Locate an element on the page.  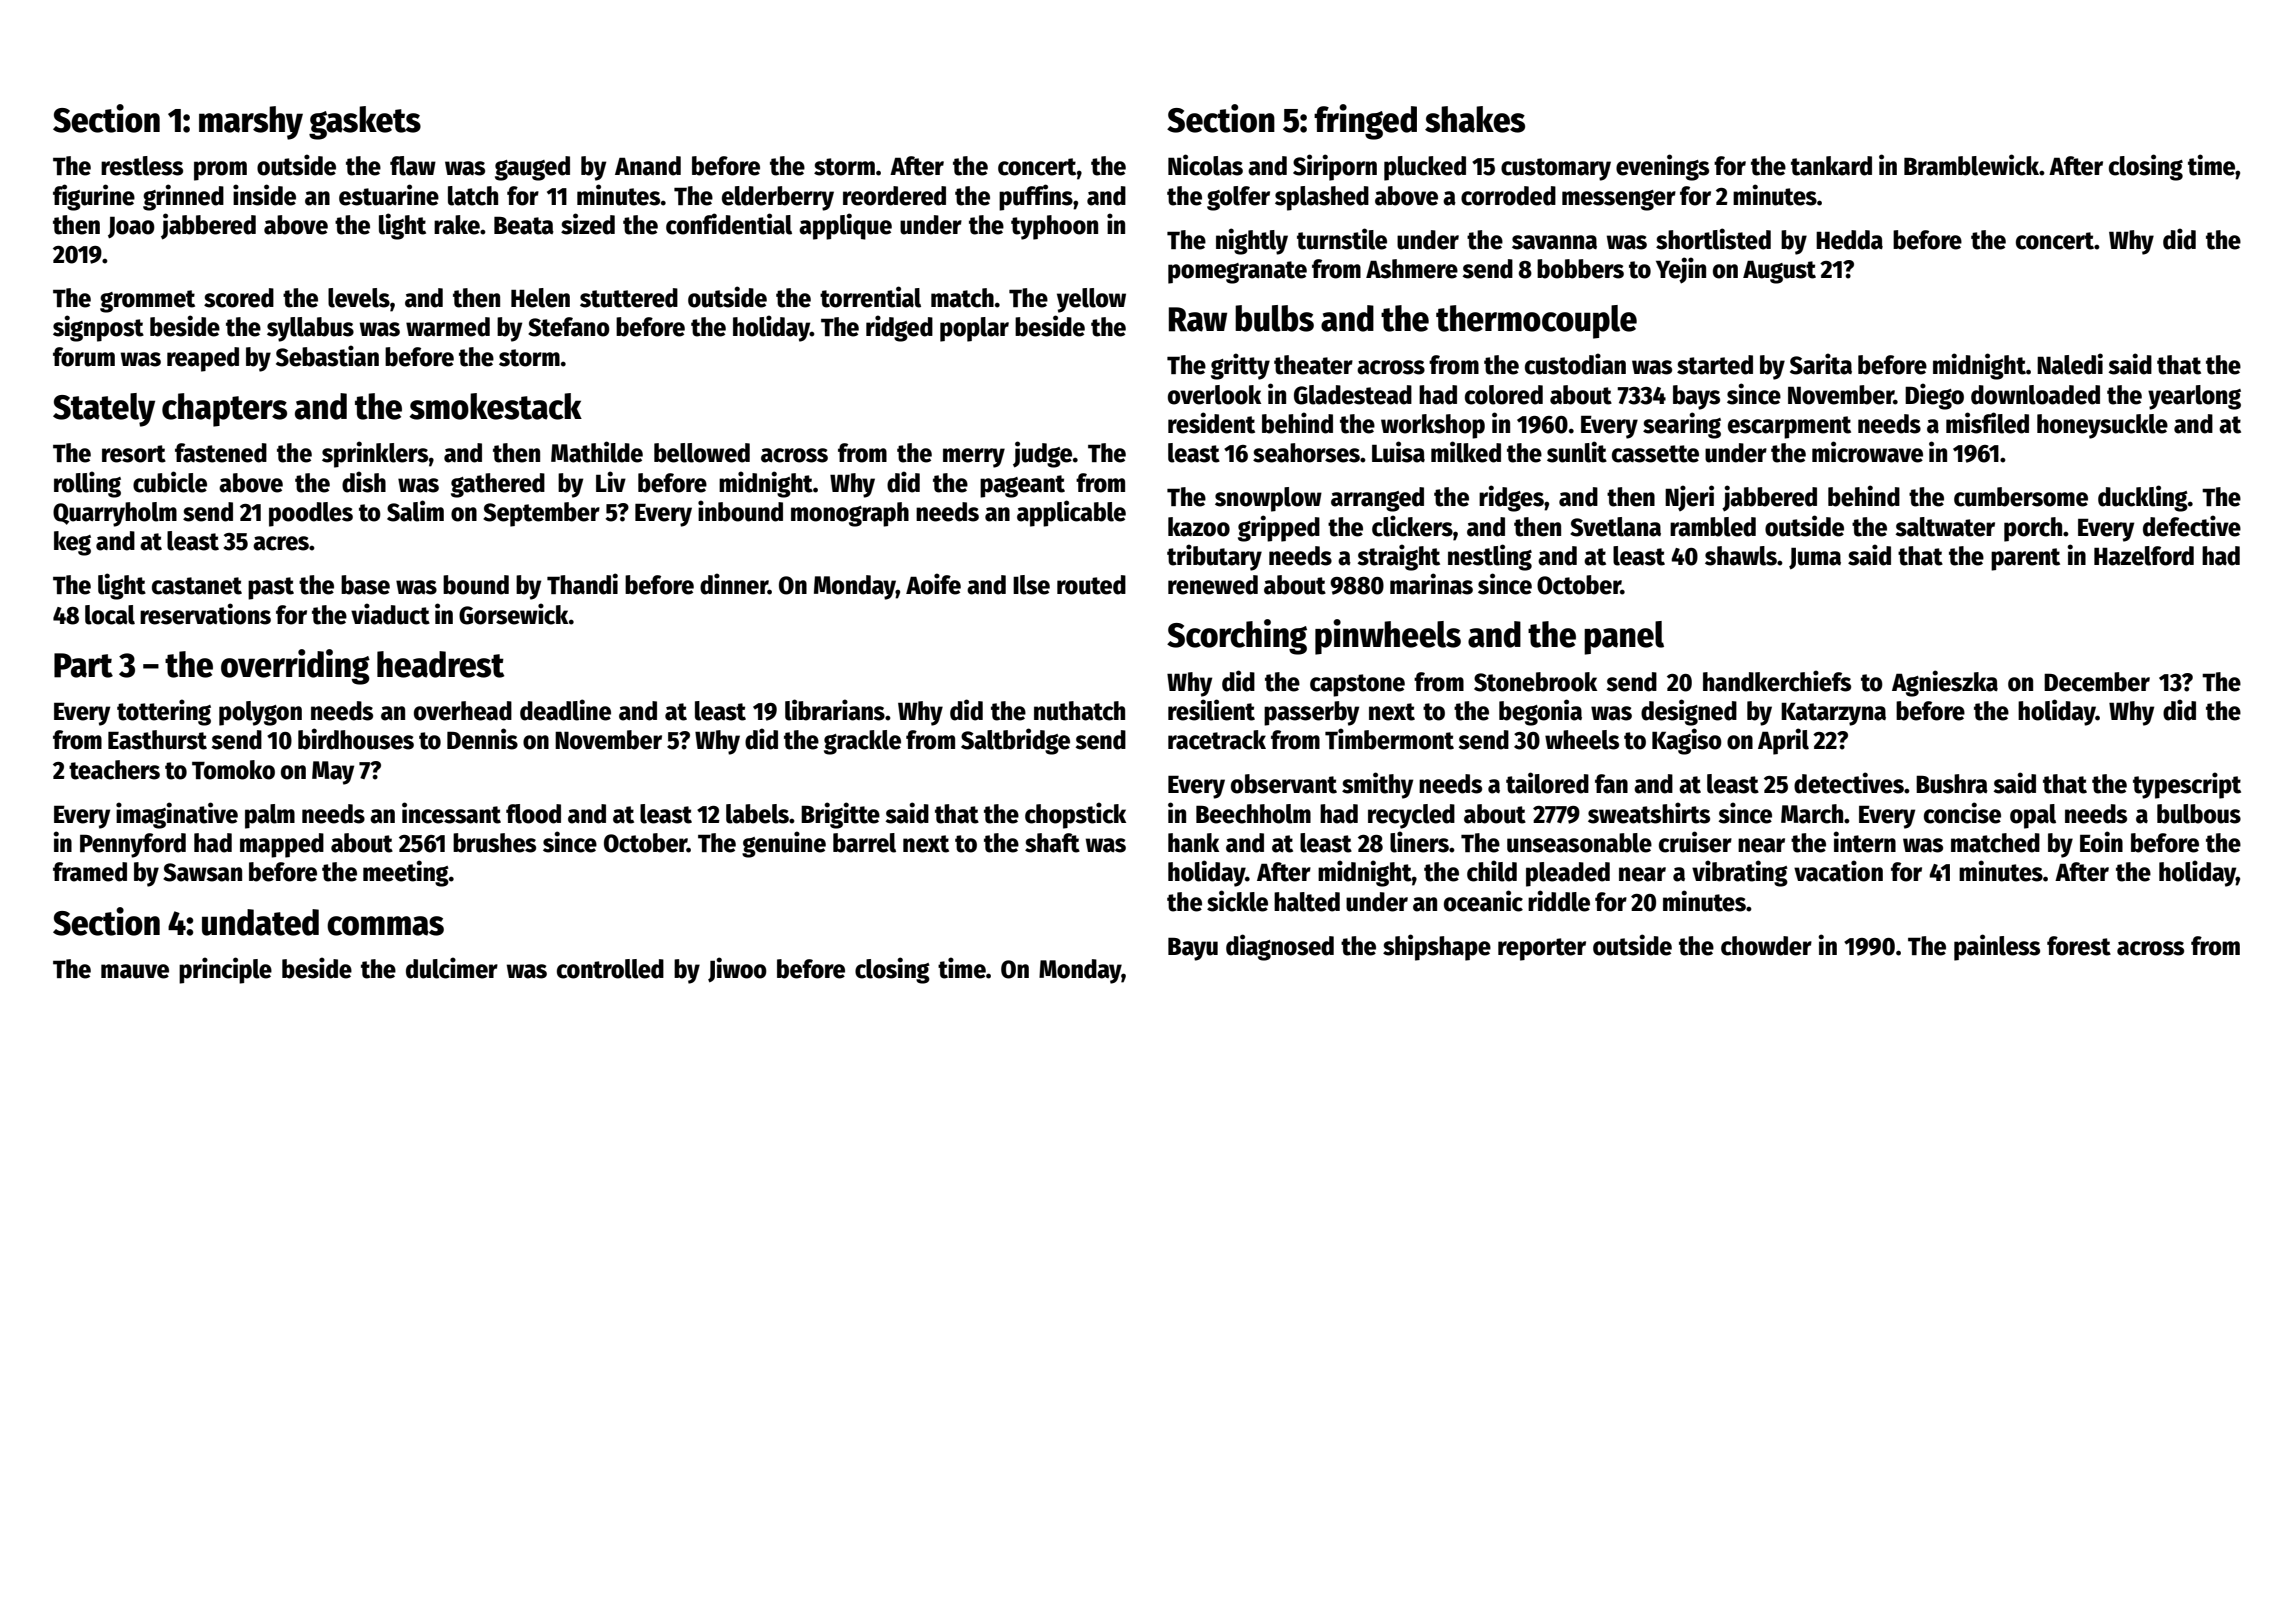
fringed is located at coordinates (1365, 122).
